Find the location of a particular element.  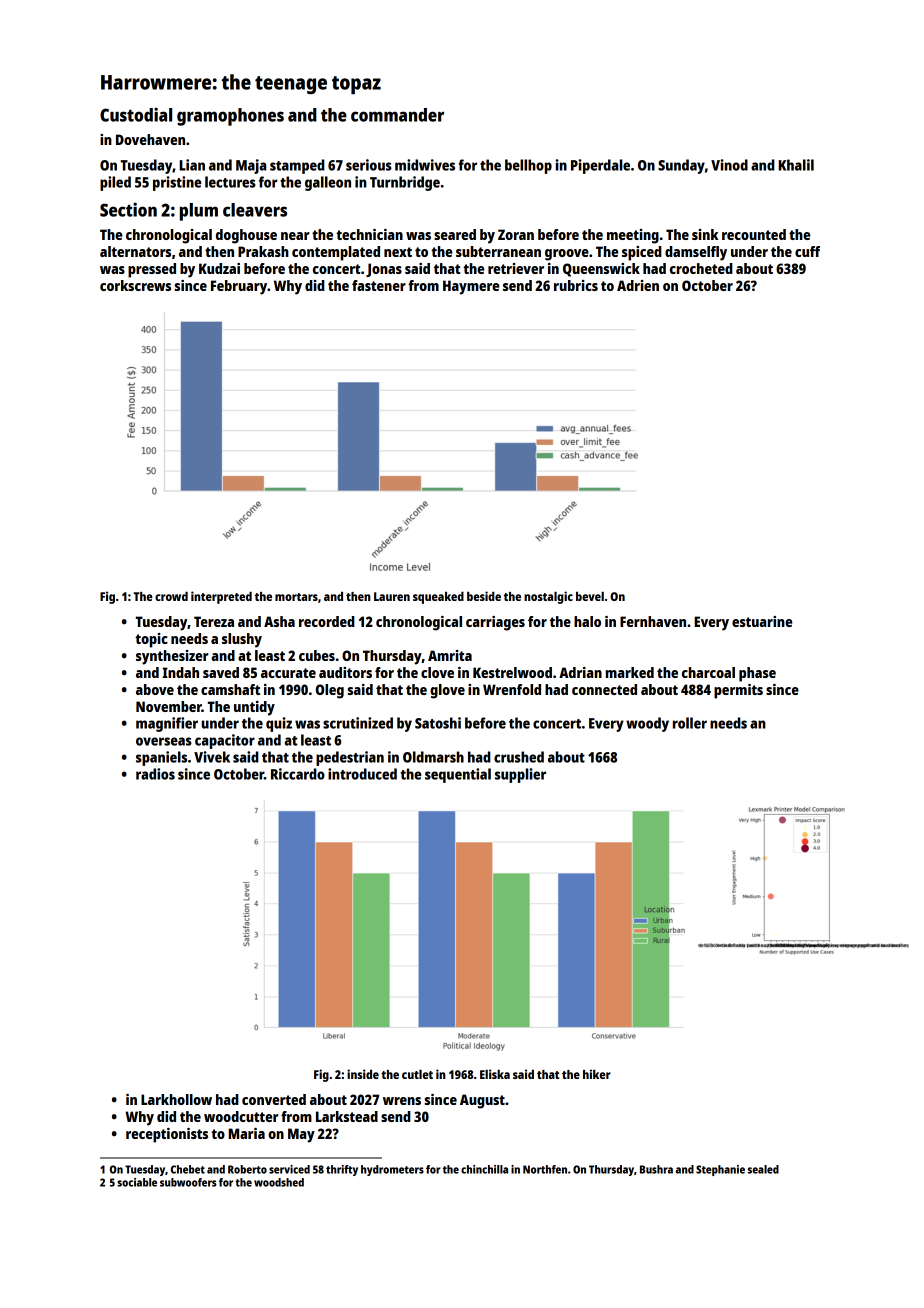

Eliska is located at coordinates (495, 1074).
